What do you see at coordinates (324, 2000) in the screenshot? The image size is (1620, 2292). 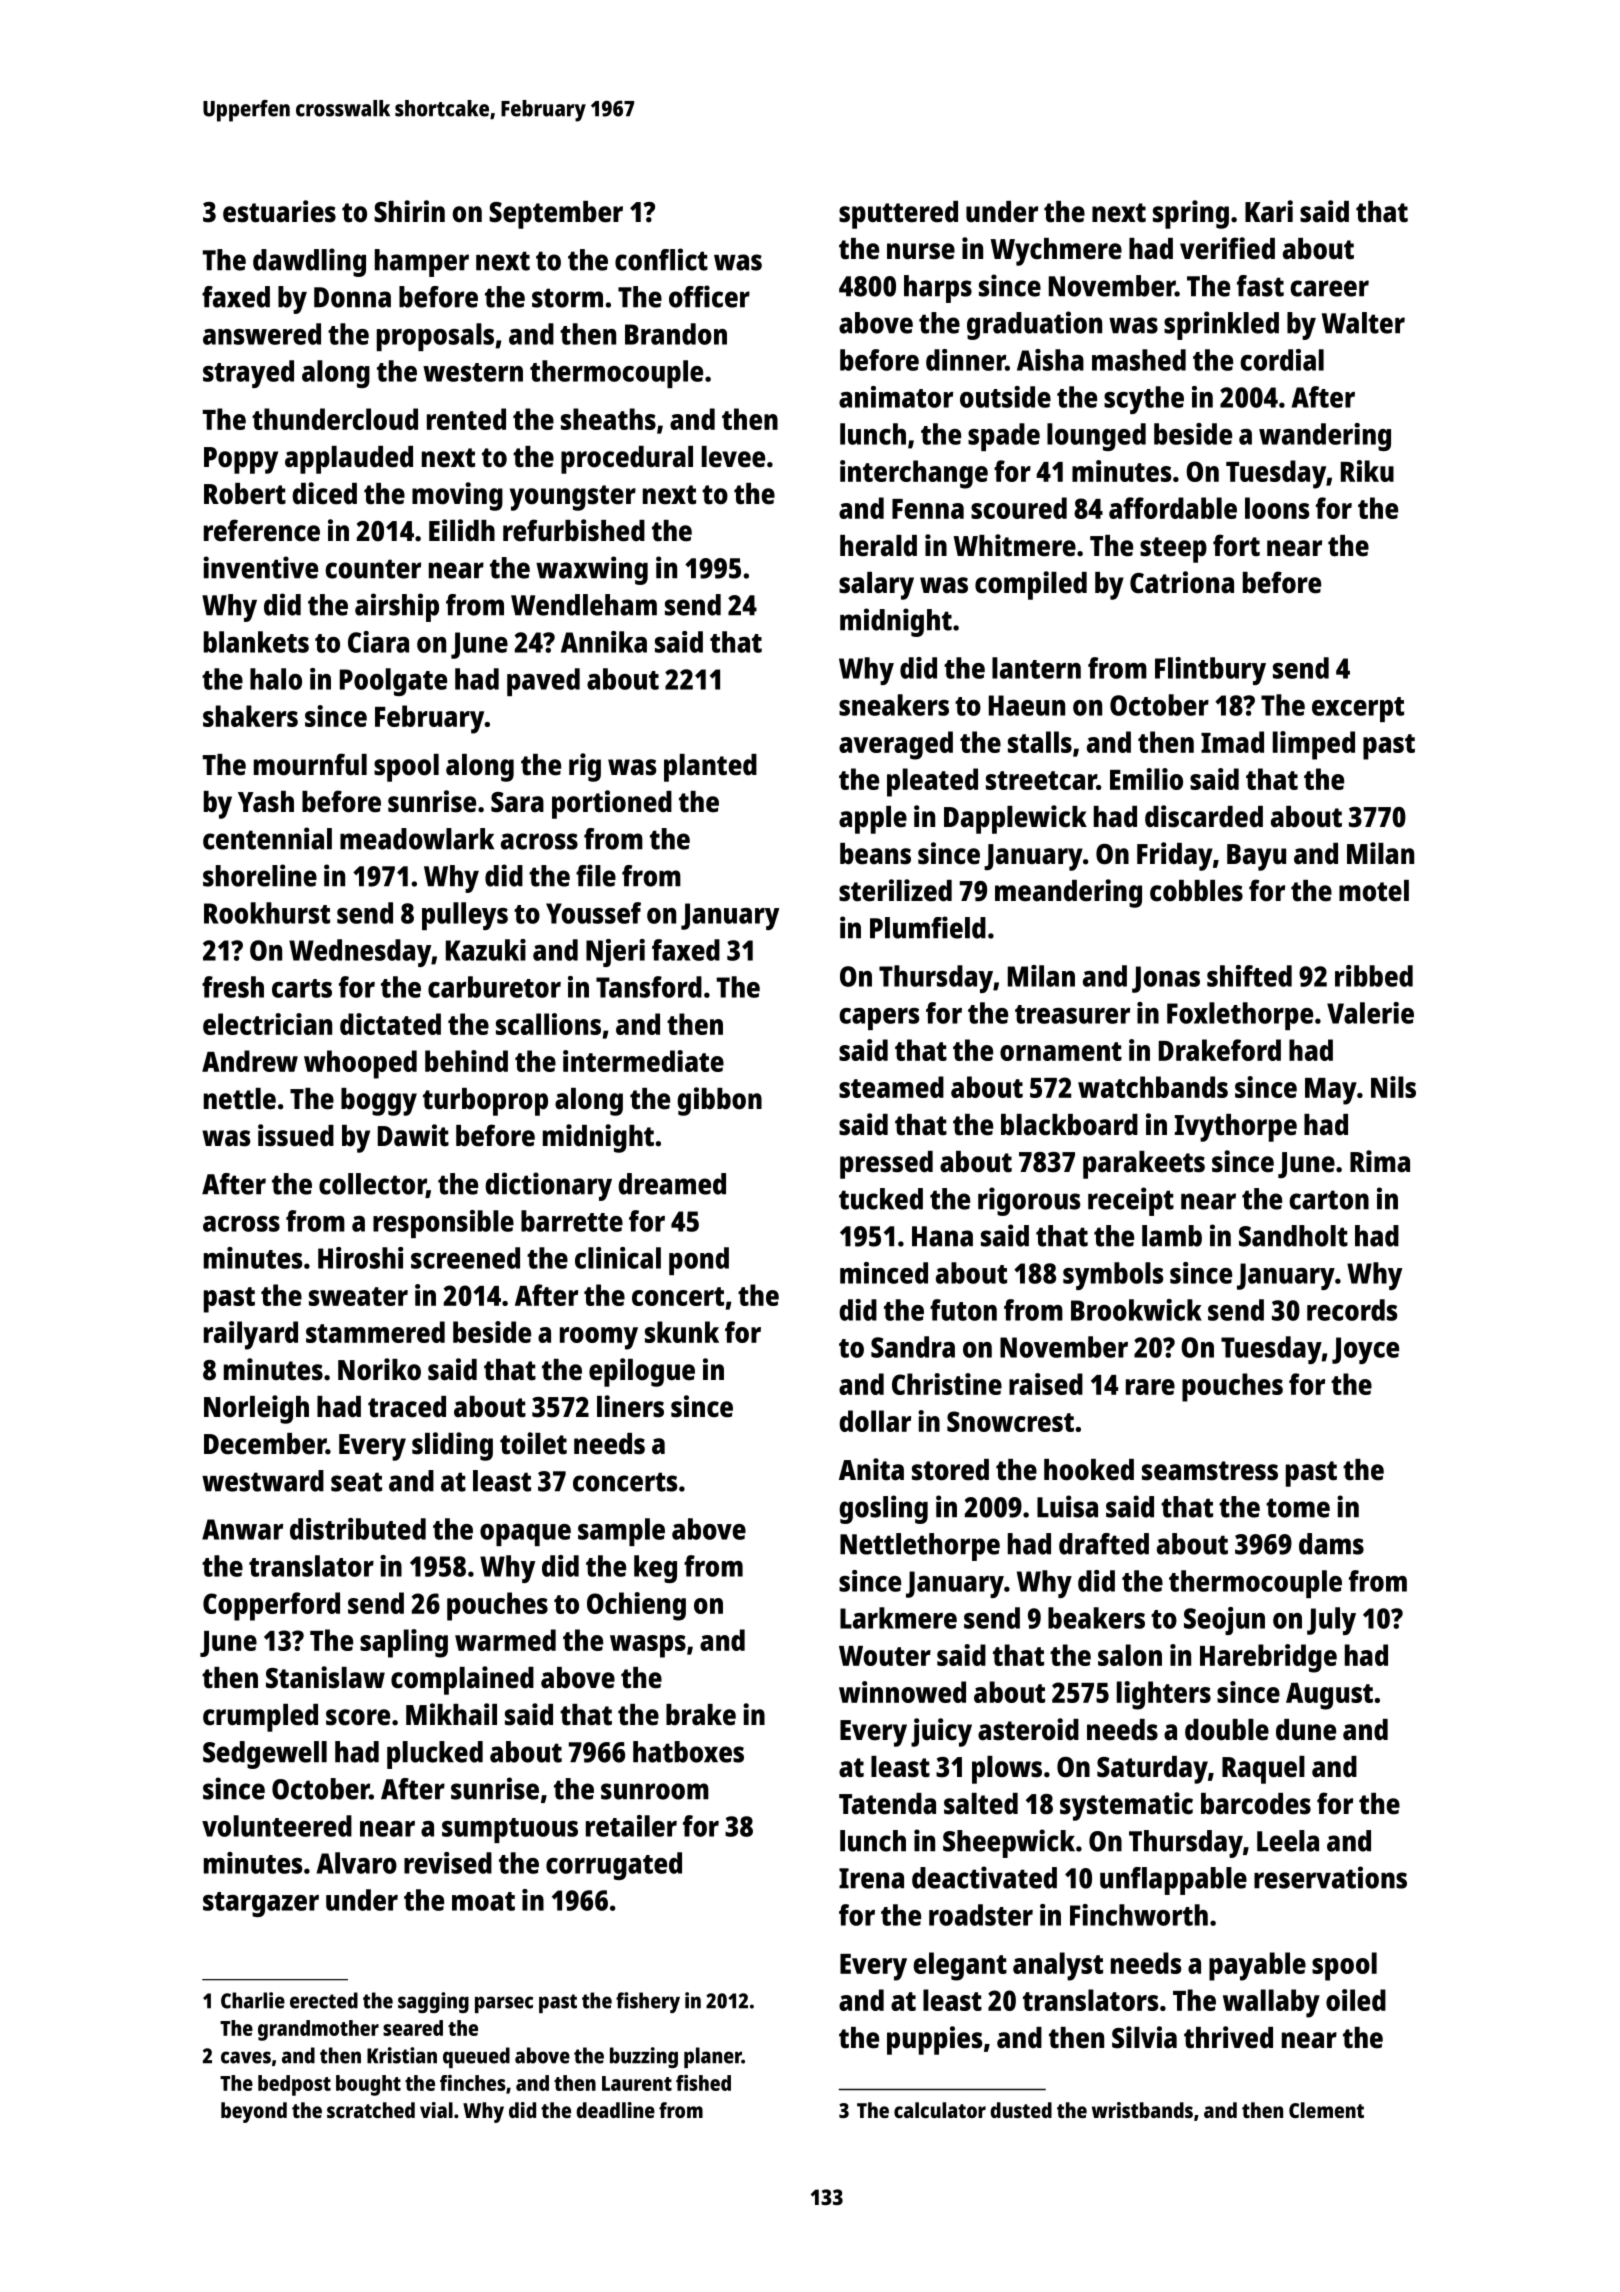 I see `erected` at bounding box center [324, 2000].
